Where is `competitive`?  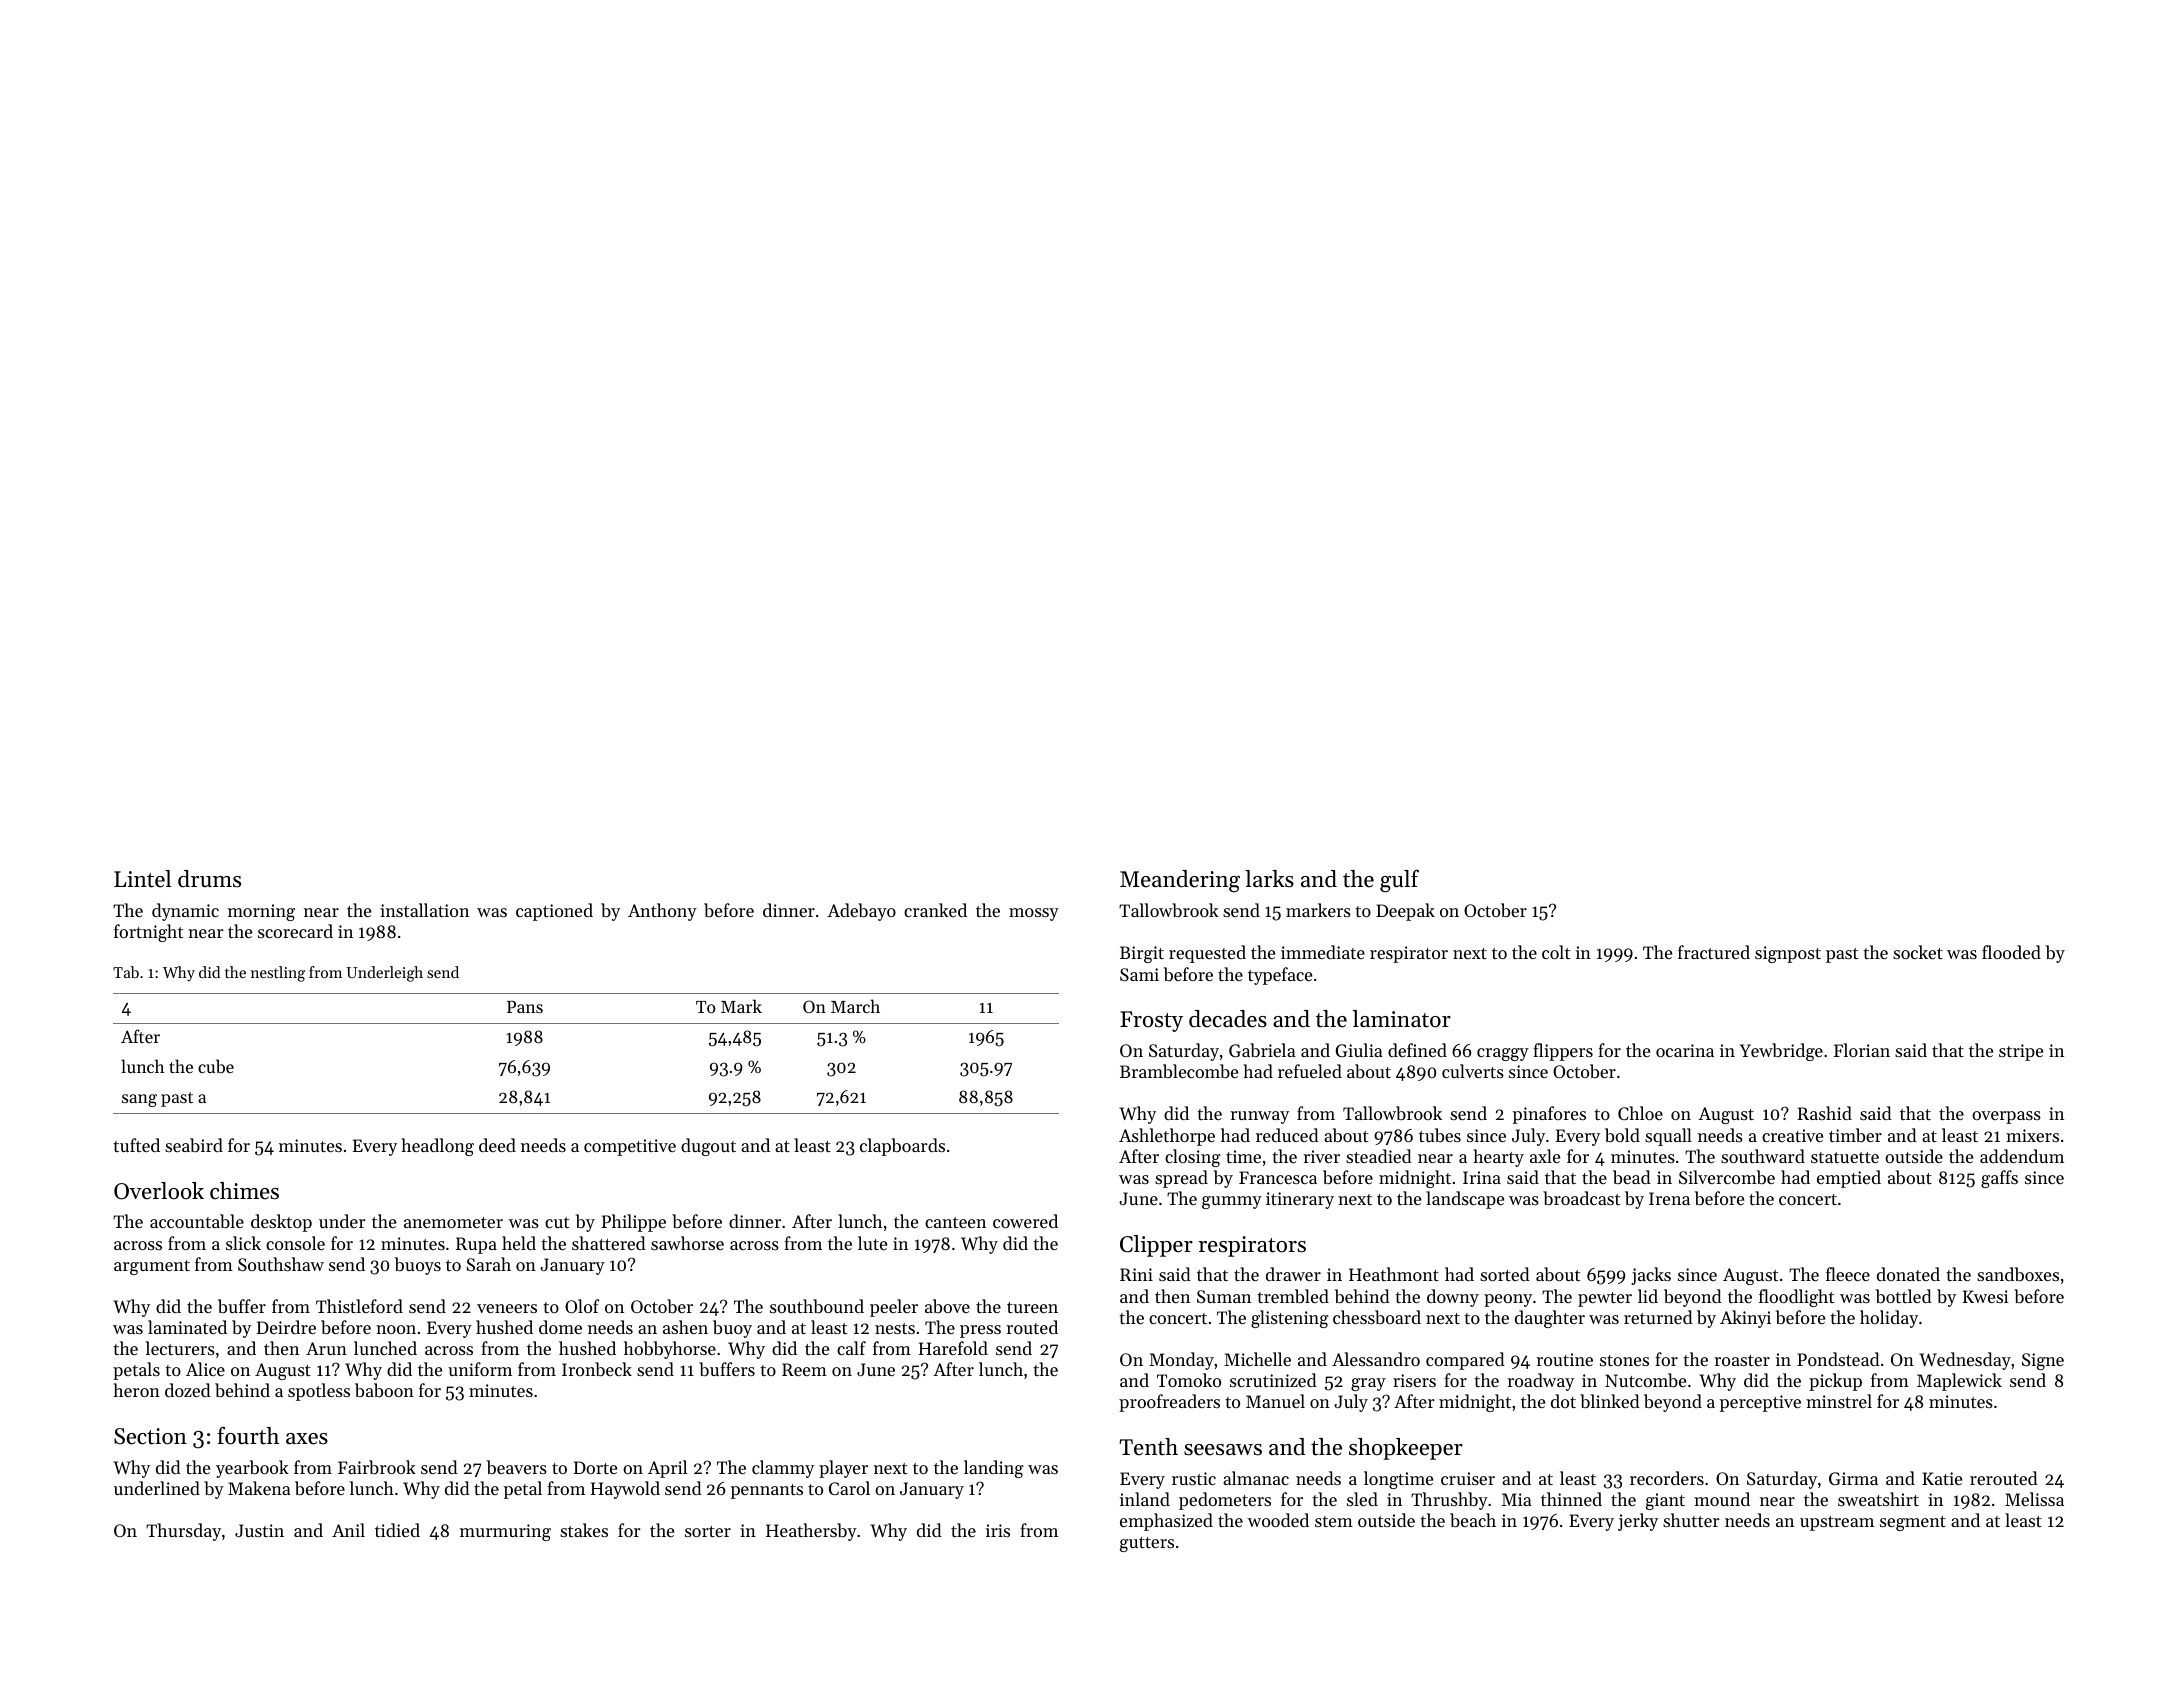
competitive is located at coordinates (630, 1147).
